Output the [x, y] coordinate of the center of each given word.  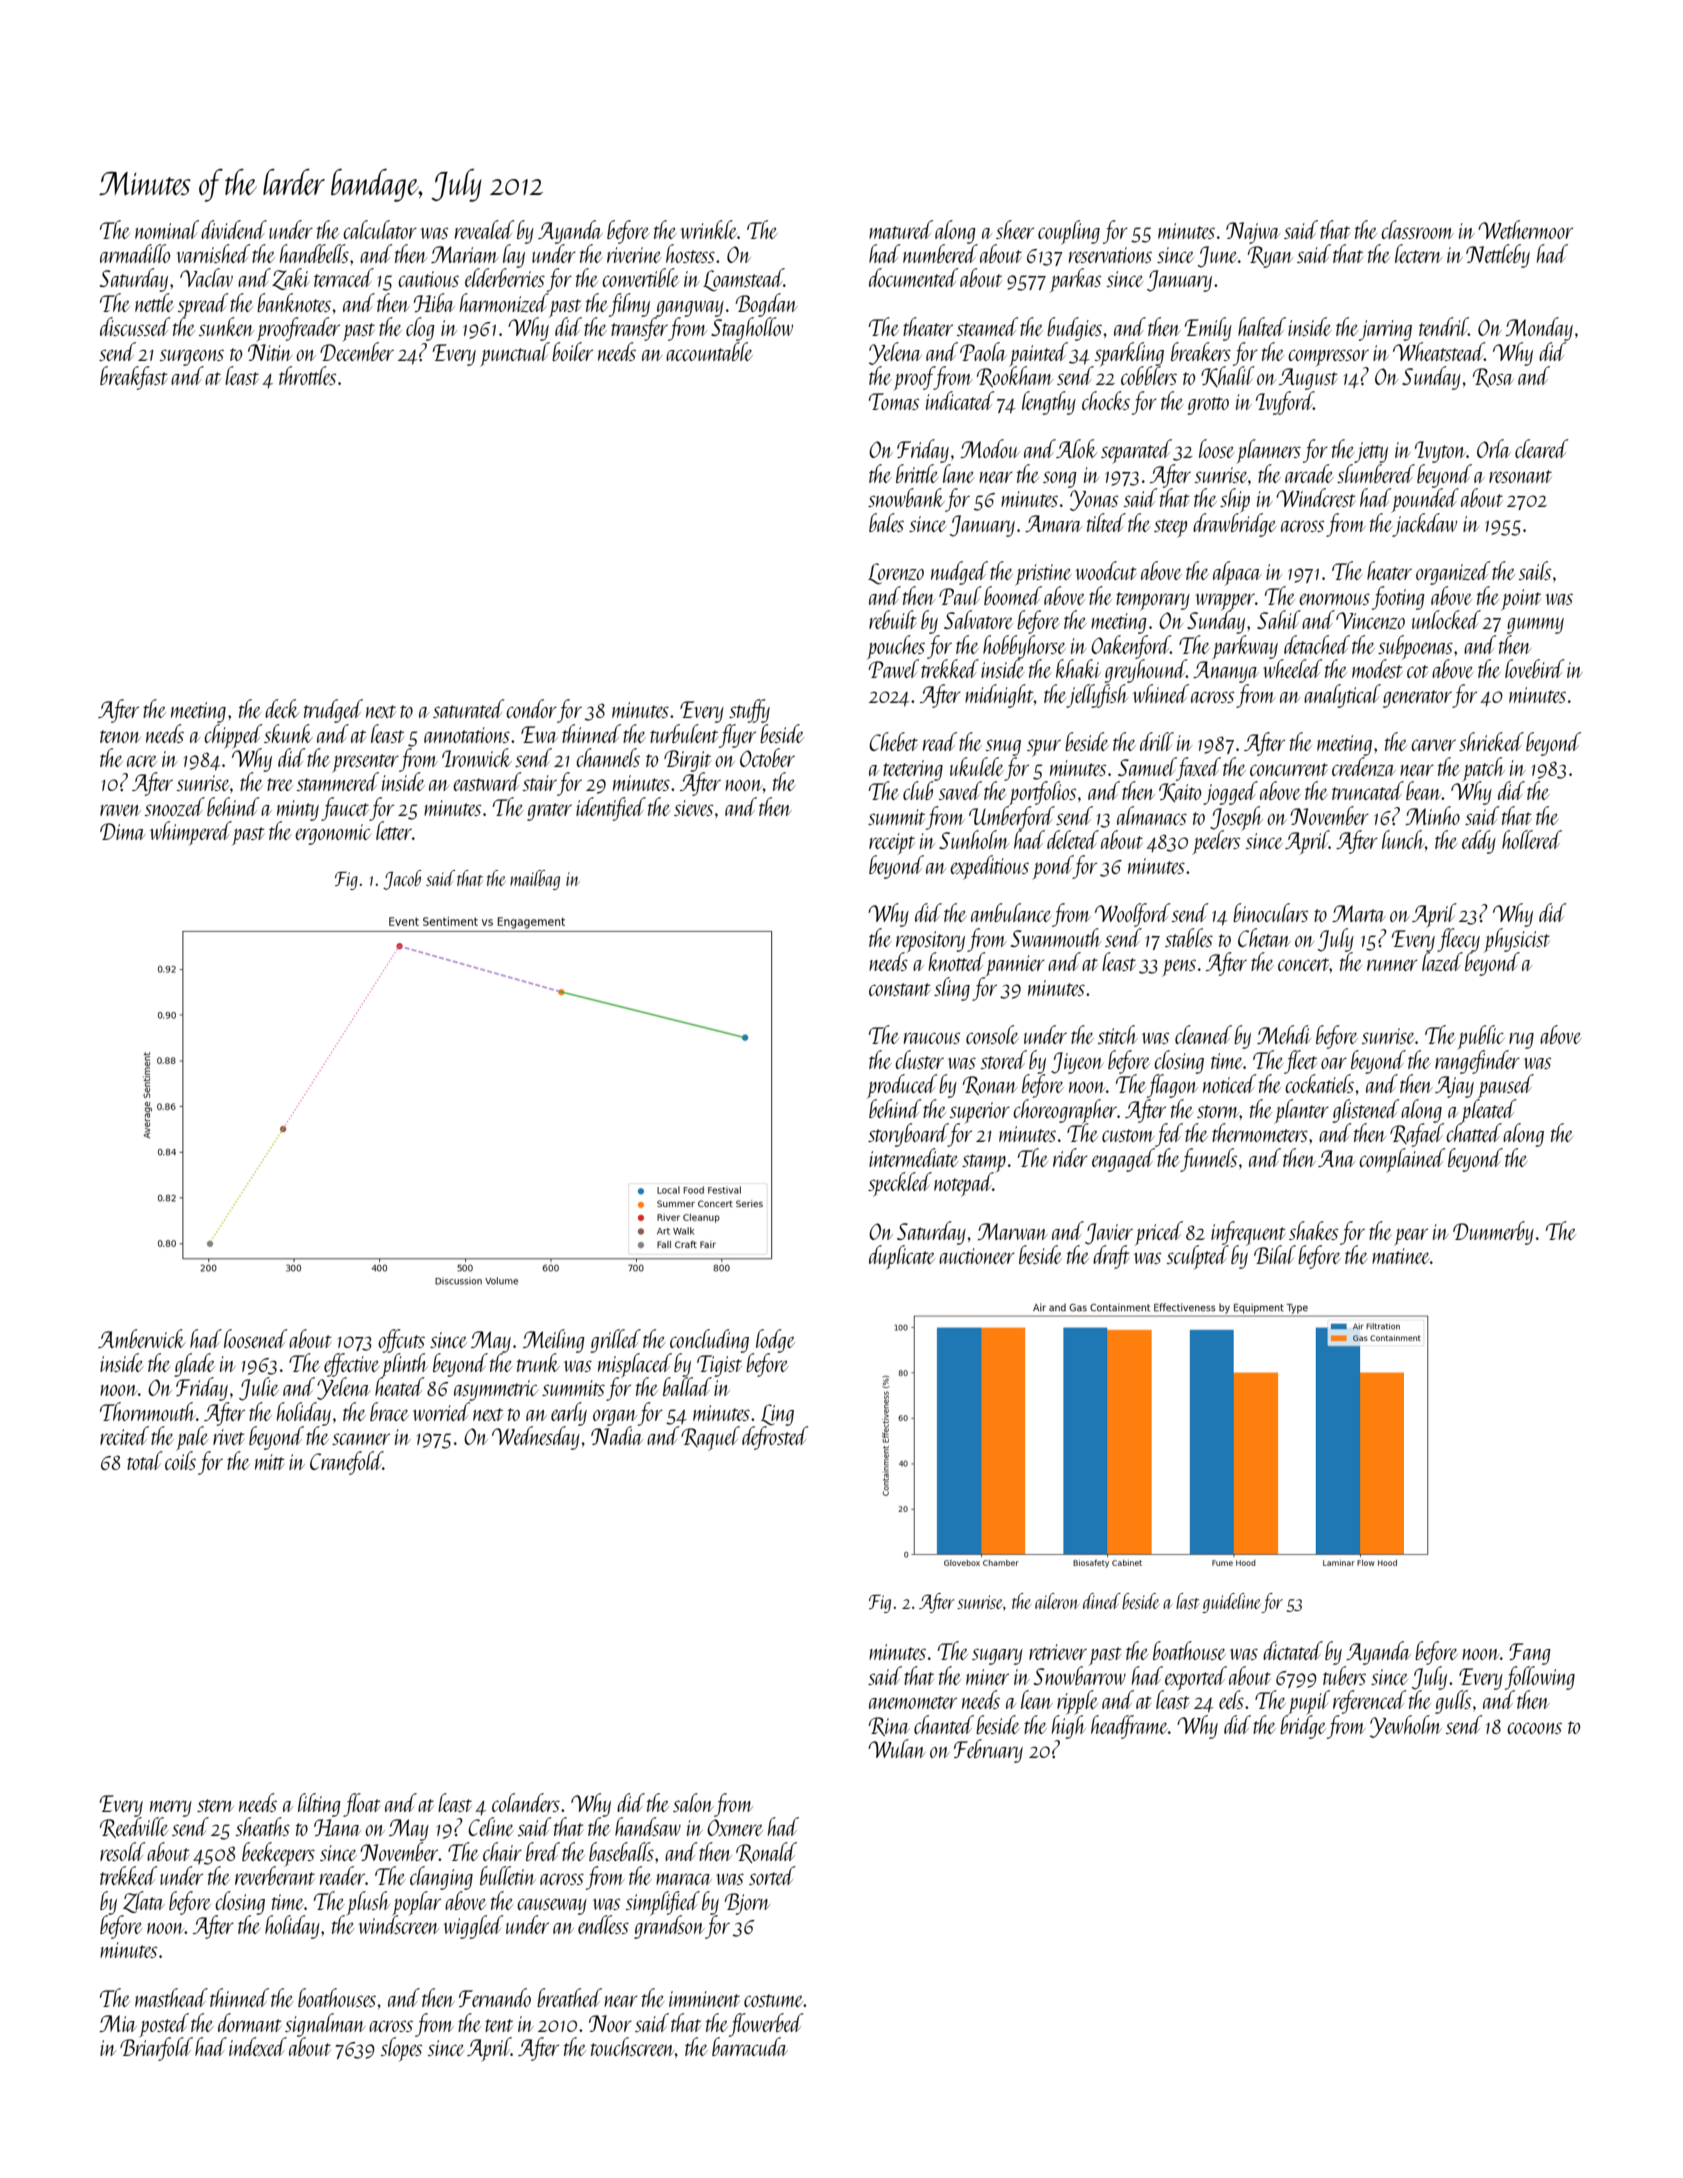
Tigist [719, 1366]
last [1187, 1601]
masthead [171, 1997]
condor [531, 708]
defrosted [775, 1438]
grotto [1208, 406]
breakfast [133, 378]
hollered [1532, 839]
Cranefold [346, 1463]
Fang [1530, 1654]
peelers [1217, 842]
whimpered [191, 833]
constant [899, 989]
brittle [917, 473]
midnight [999, 696]
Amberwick [142, 1338]
